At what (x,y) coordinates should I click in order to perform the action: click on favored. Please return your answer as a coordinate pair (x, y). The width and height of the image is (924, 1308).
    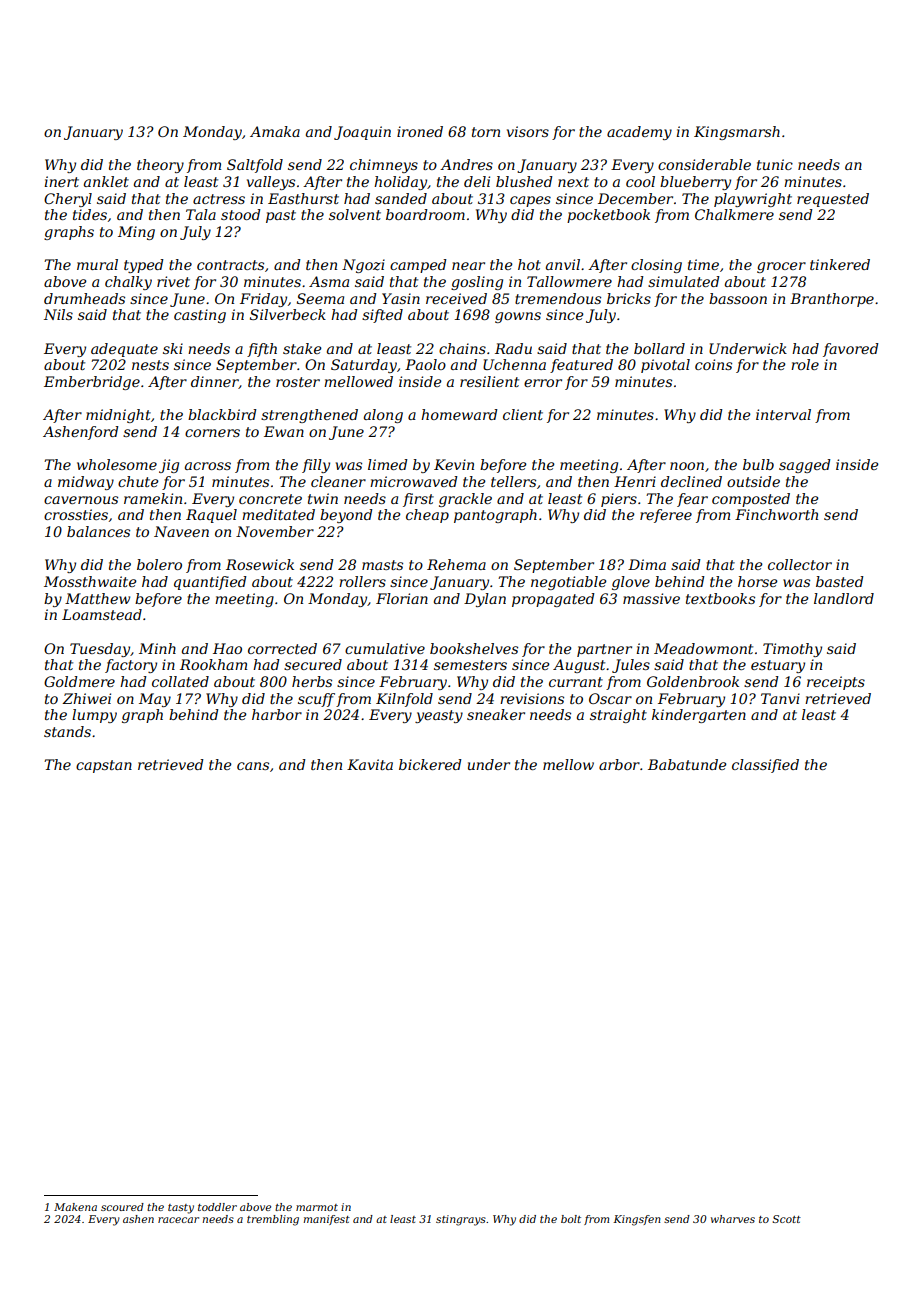
    Looking at the image, I should click on (851, 350).
